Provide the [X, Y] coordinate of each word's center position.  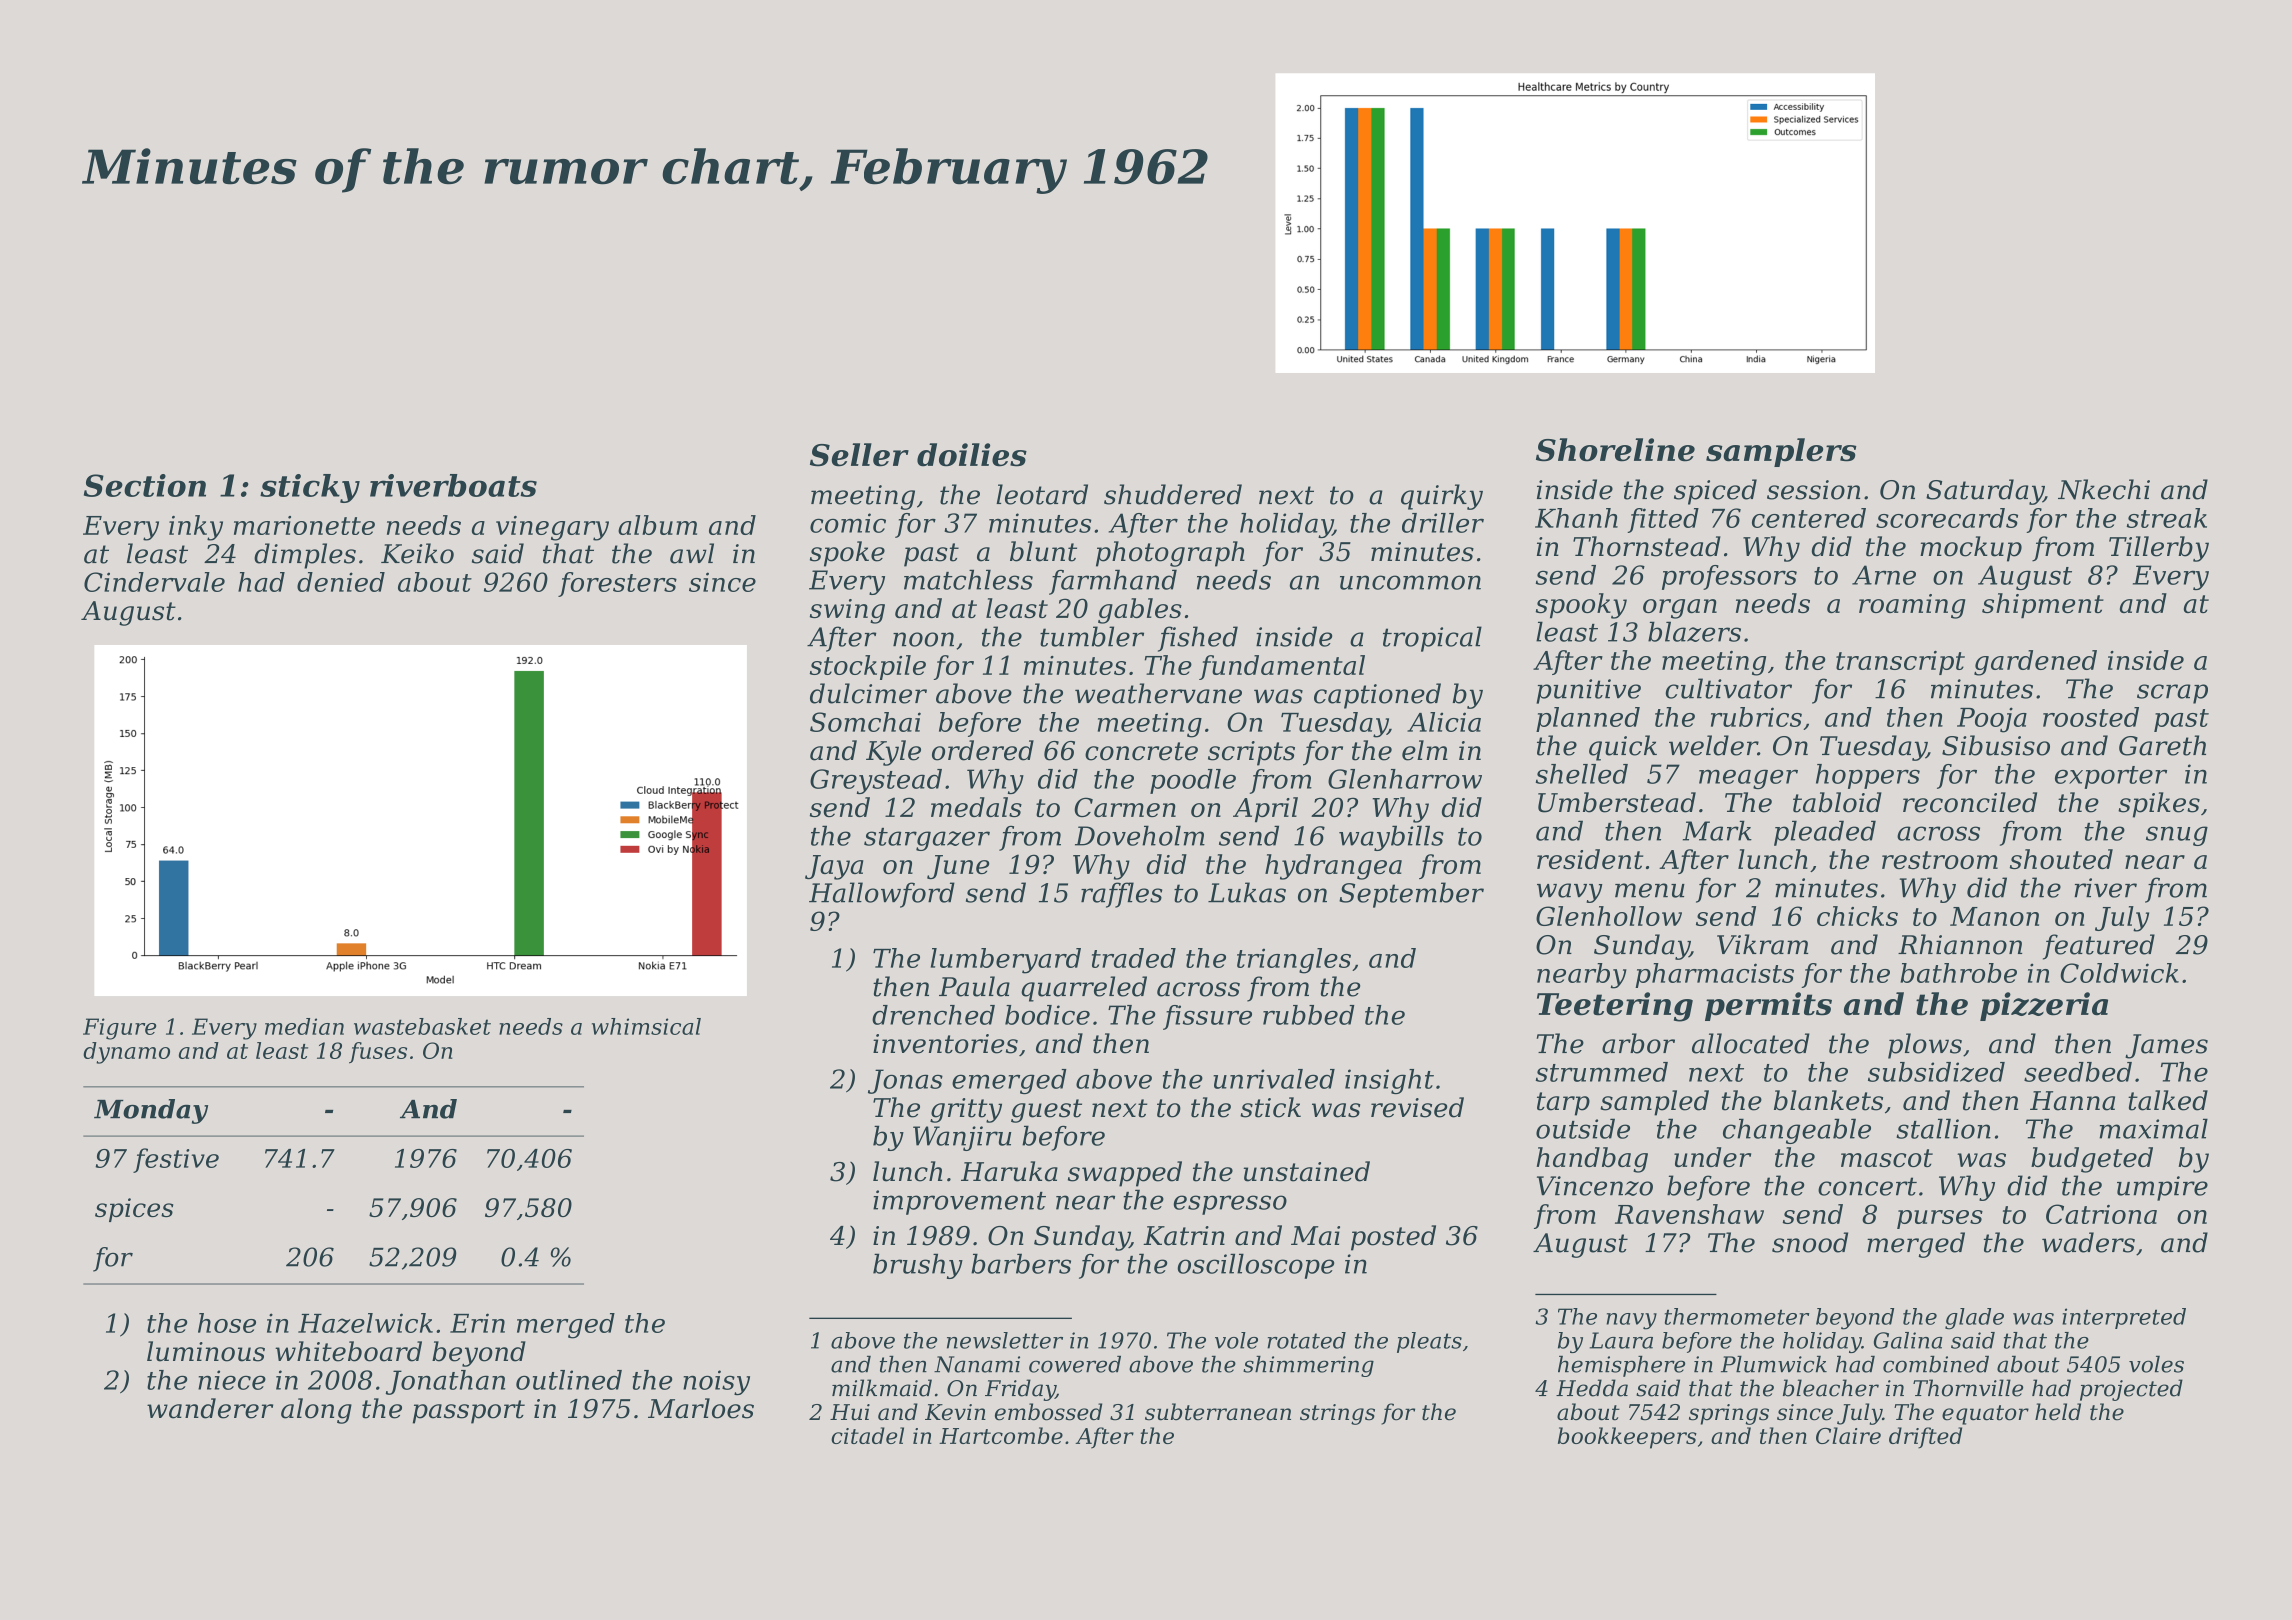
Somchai [865, 722]
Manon [1994, 916]
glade [1974, 1319]
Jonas [905, 1081]
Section [145, 485]
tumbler [1092, 636]
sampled [1654, 1103]
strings [1337, 1414]
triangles [1294, 961]
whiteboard [348, 1351]
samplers [1781, 452]
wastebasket [422, 1026]
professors [1729, 577]
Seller [859, 455]
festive [176, 1160]
